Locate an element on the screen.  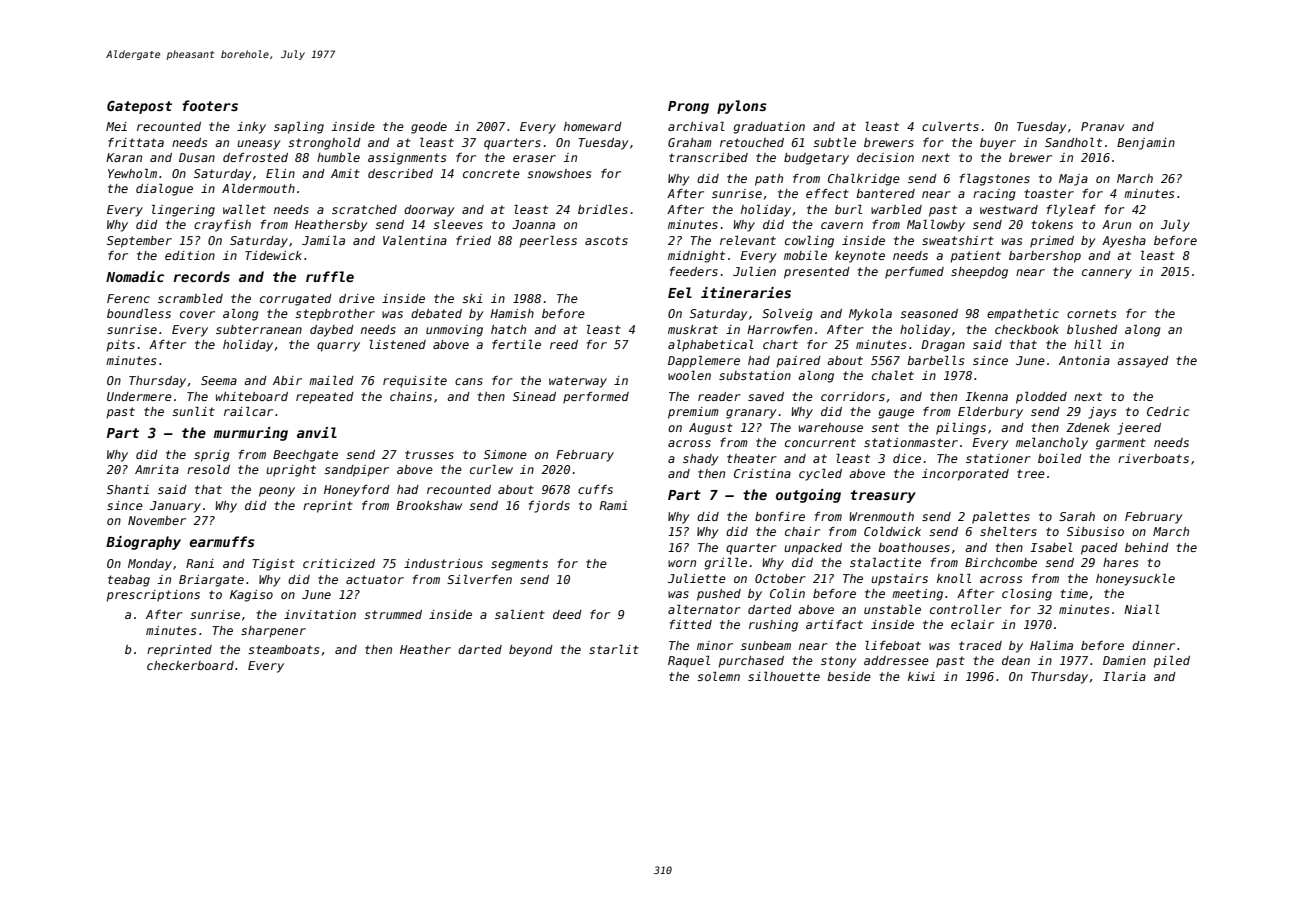
pylons is located at coordinates (742, 107).
